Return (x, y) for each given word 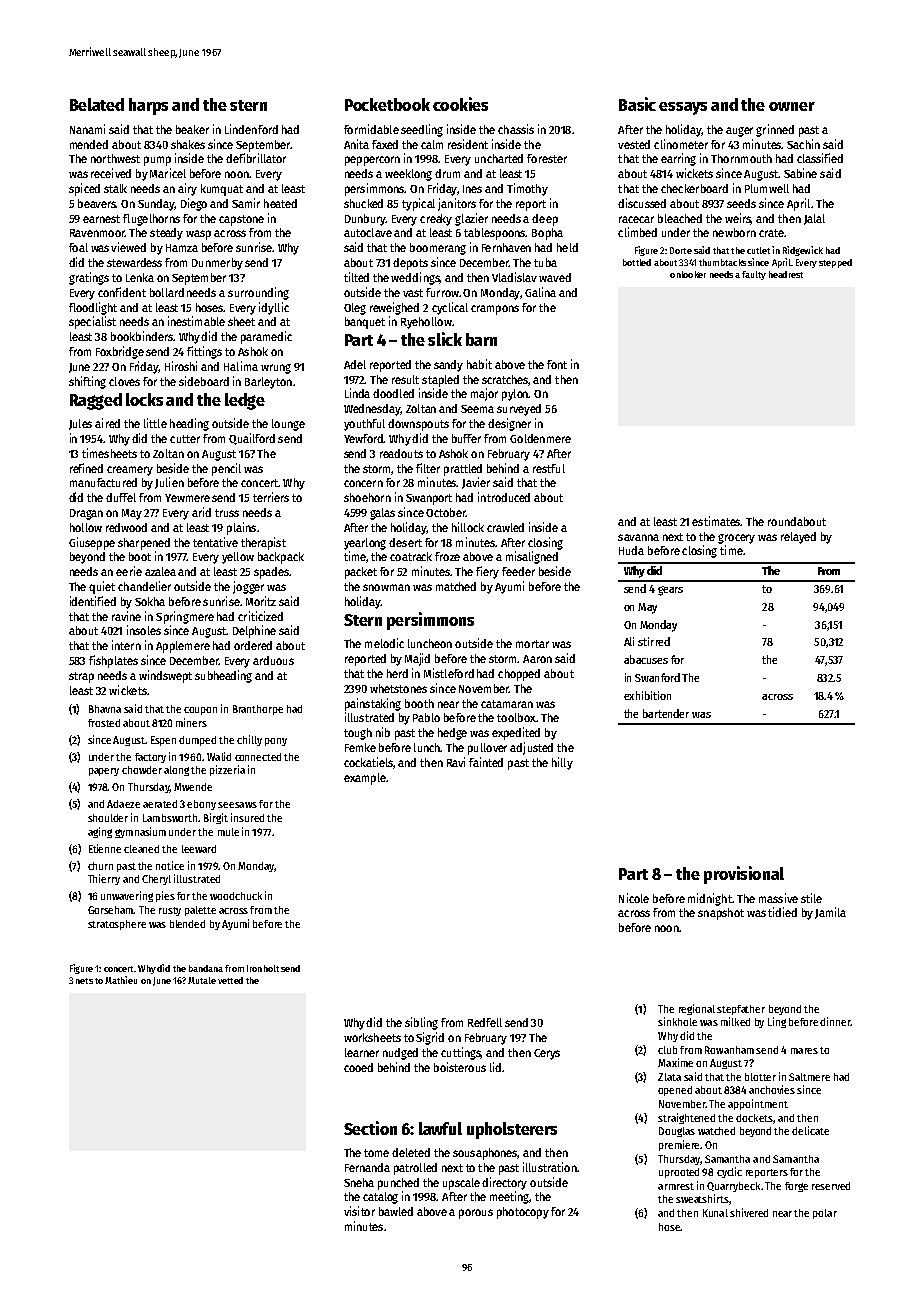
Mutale (202, 980)
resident (468, 144)
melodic (384, 643)
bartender (666, 713)
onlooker (688, 274)
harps (148, 106)
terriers (271, 497)
